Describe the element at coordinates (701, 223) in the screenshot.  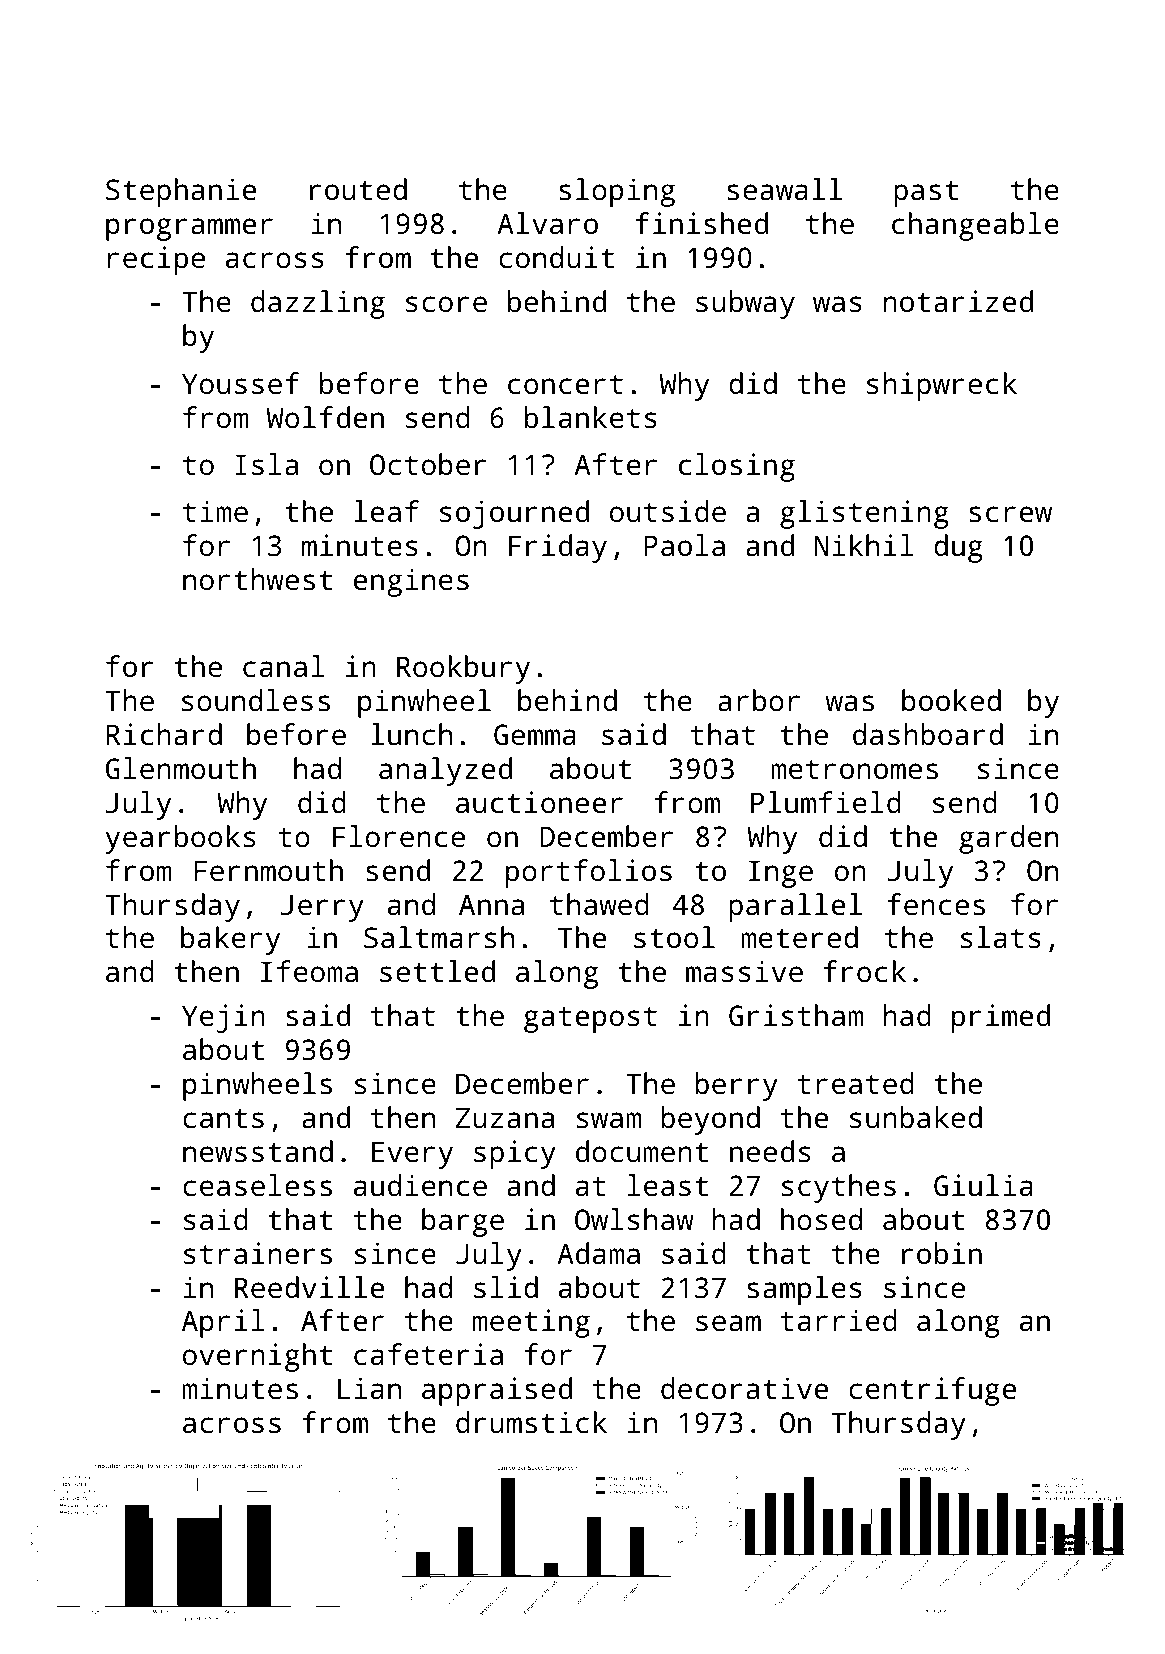
I see `finished` at that location.
